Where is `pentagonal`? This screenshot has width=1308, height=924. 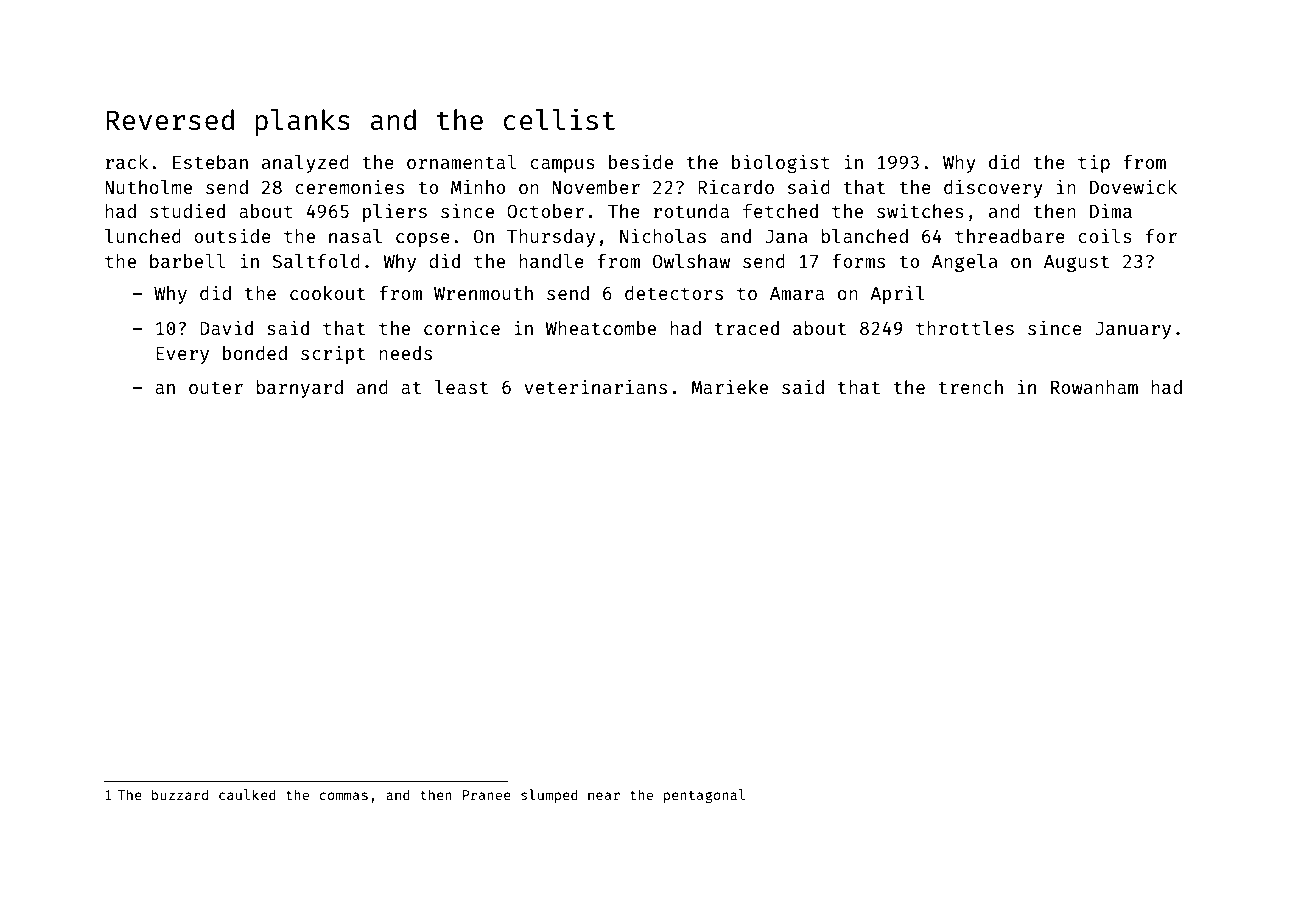
pentagonal is located at coordinates (704, 796).
